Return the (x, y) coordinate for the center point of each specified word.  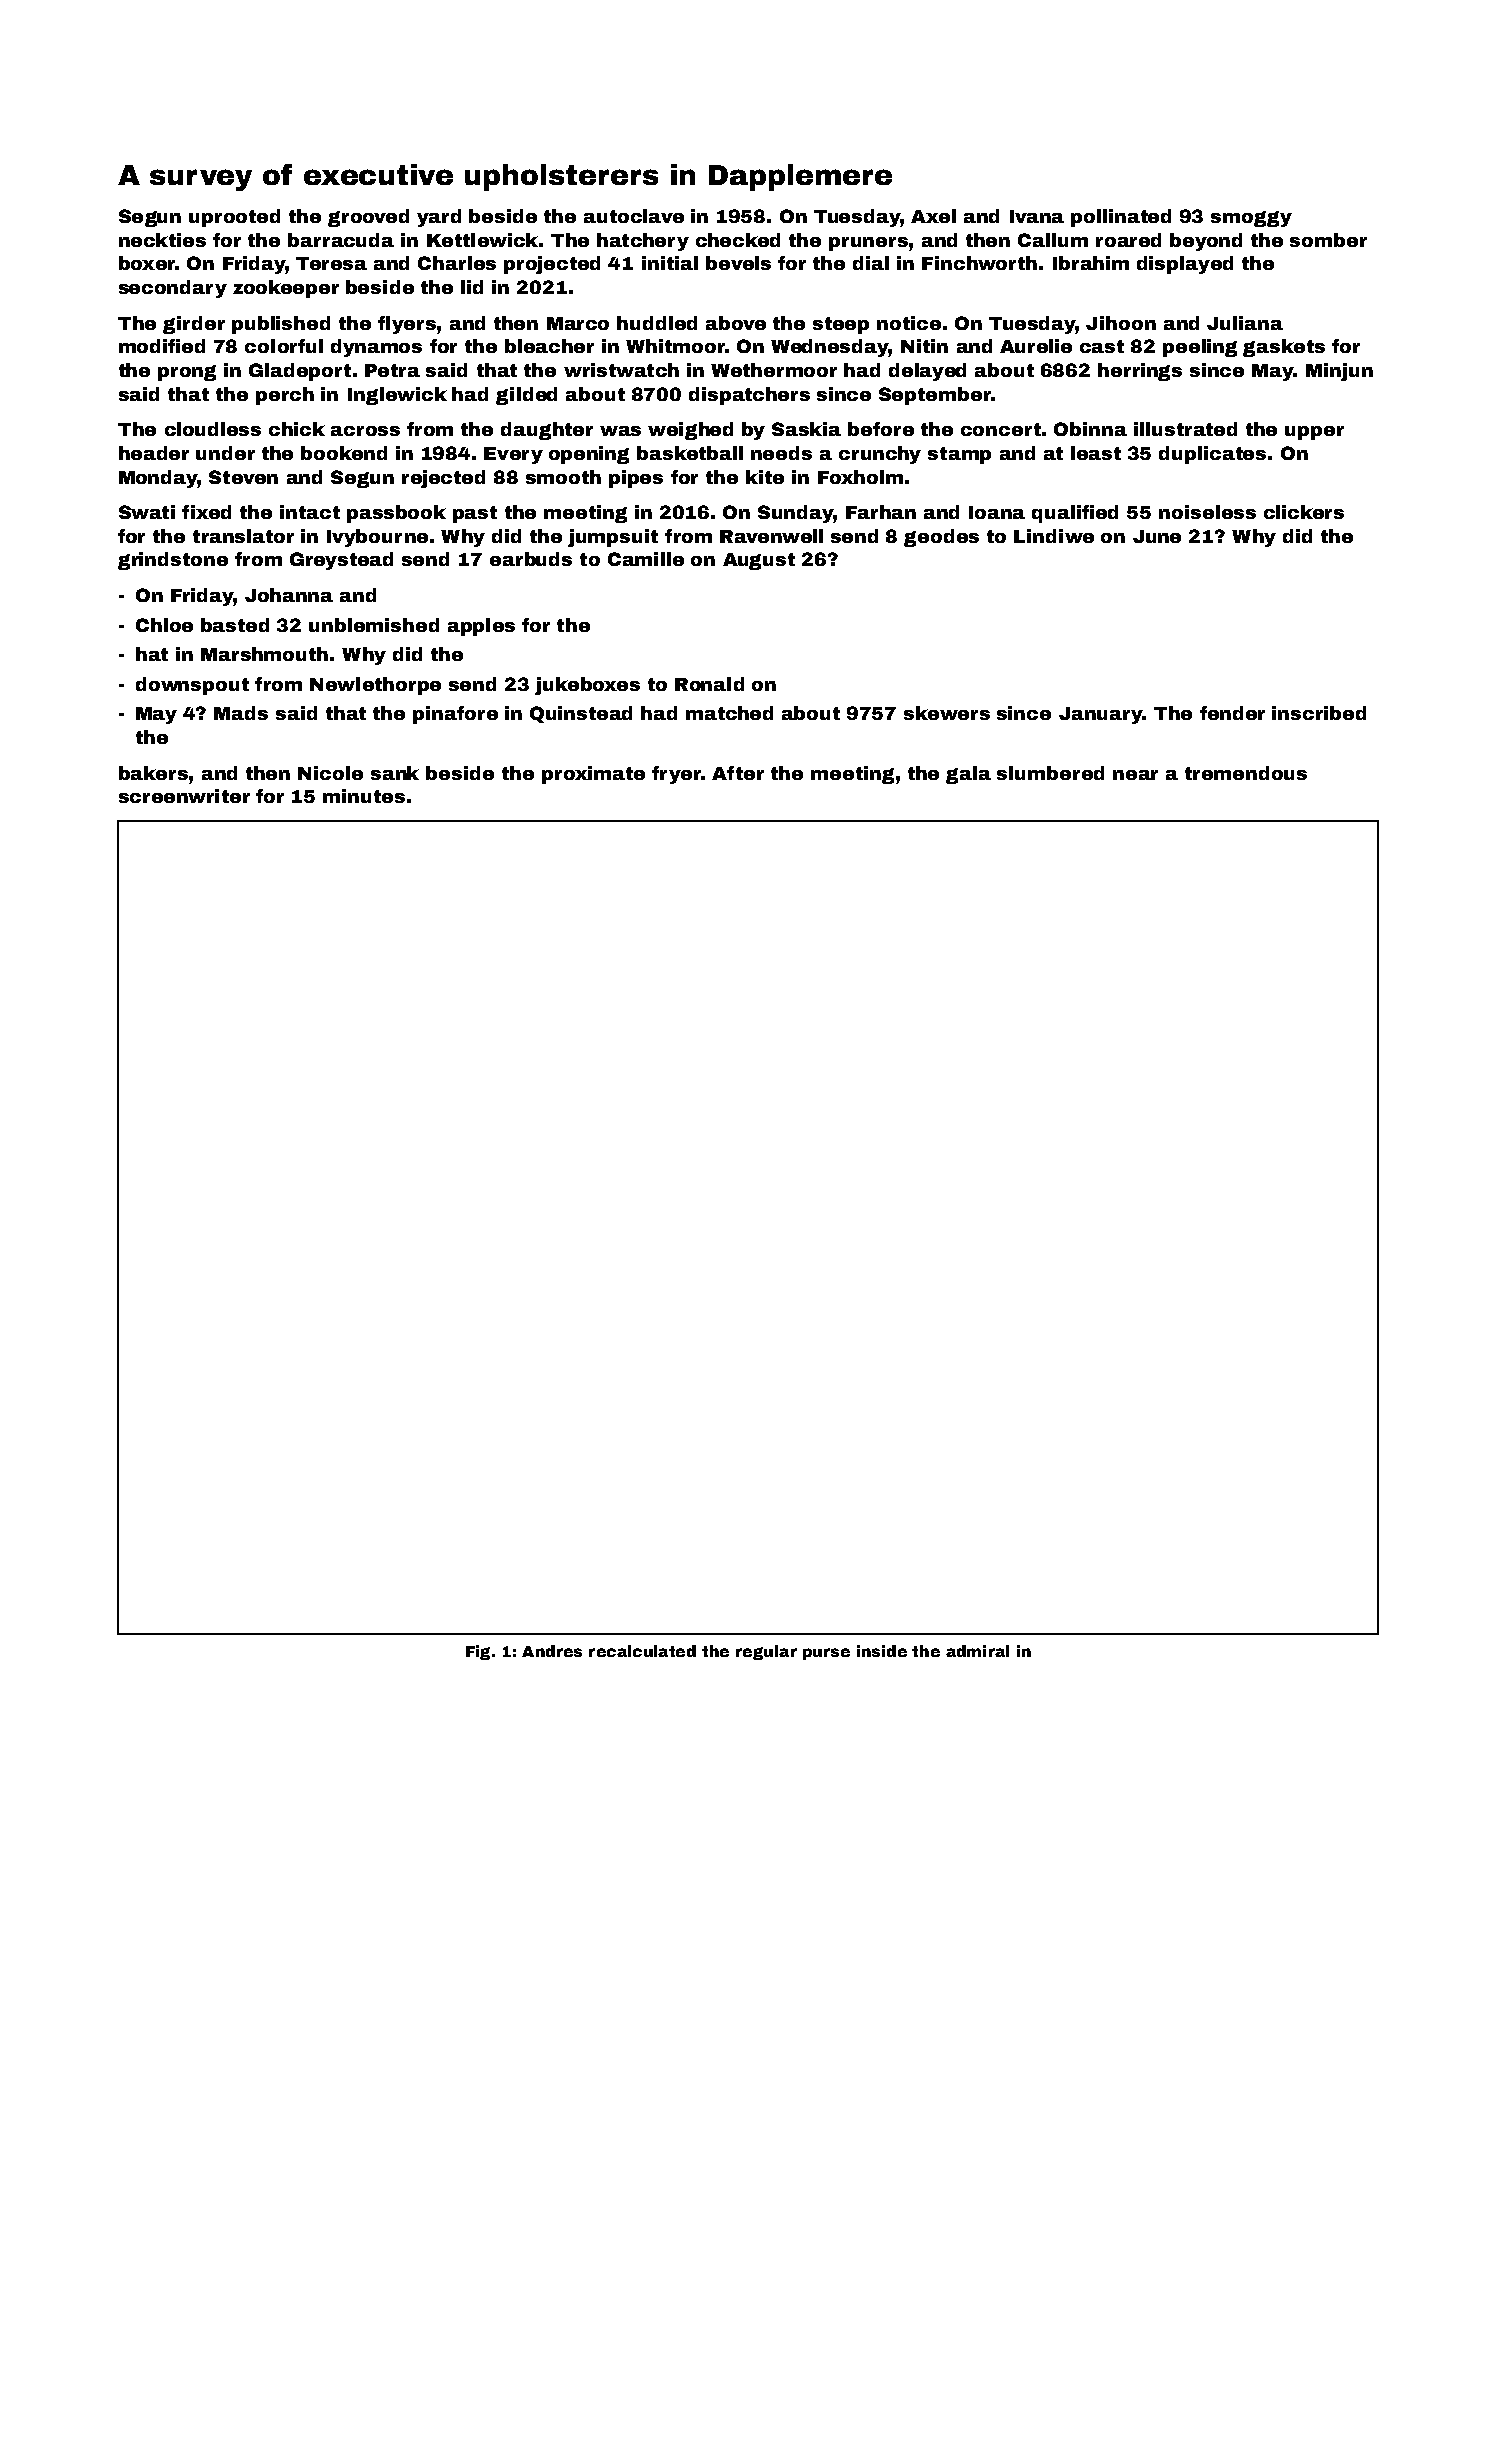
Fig (478, 1652)
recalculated (642, 1651)
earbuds (531, 559)
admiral (977, 1651)
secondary (173, 289)
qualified (1075, 514)
